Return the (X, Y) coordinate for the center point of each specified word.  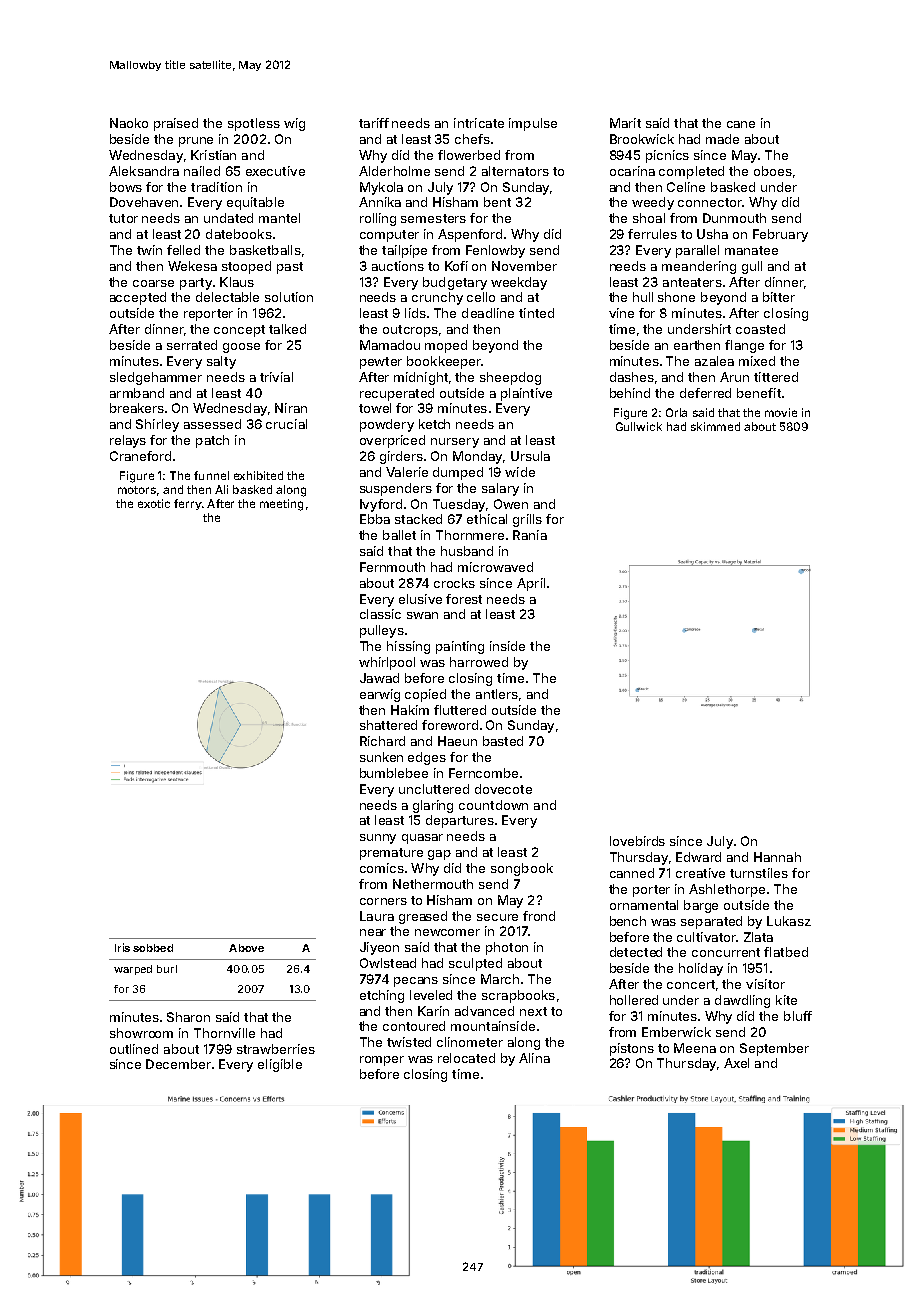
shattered (388, 725)
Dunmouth (734, 218)
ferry (187, 504)
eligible (280, 1065)
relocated (466, 1058)
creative (700, 873)
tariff (374, 123)
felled (183, 250)
